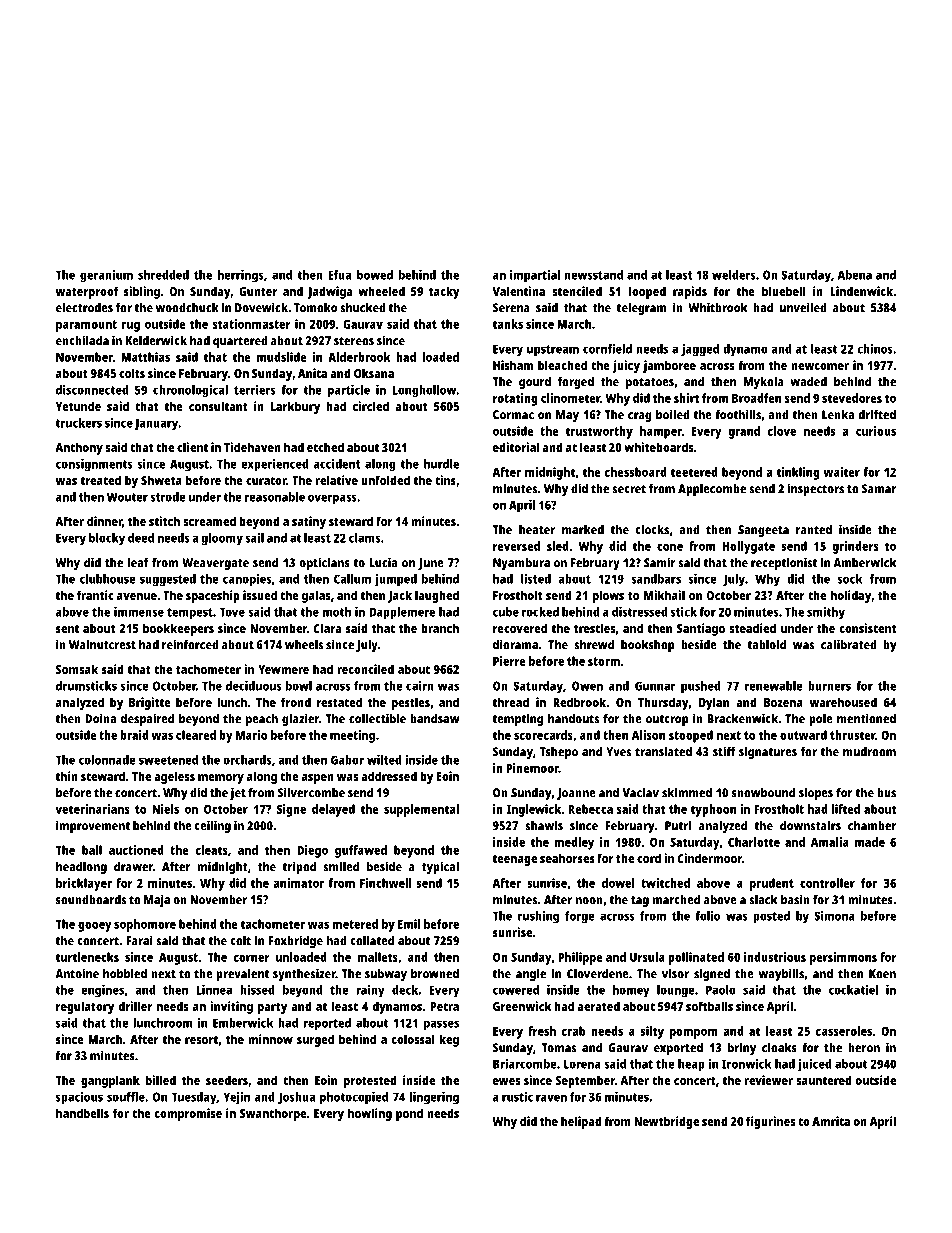 The height and width of the screenshot is (1233, 952). I want to click on herrings, so click(241, 276).
